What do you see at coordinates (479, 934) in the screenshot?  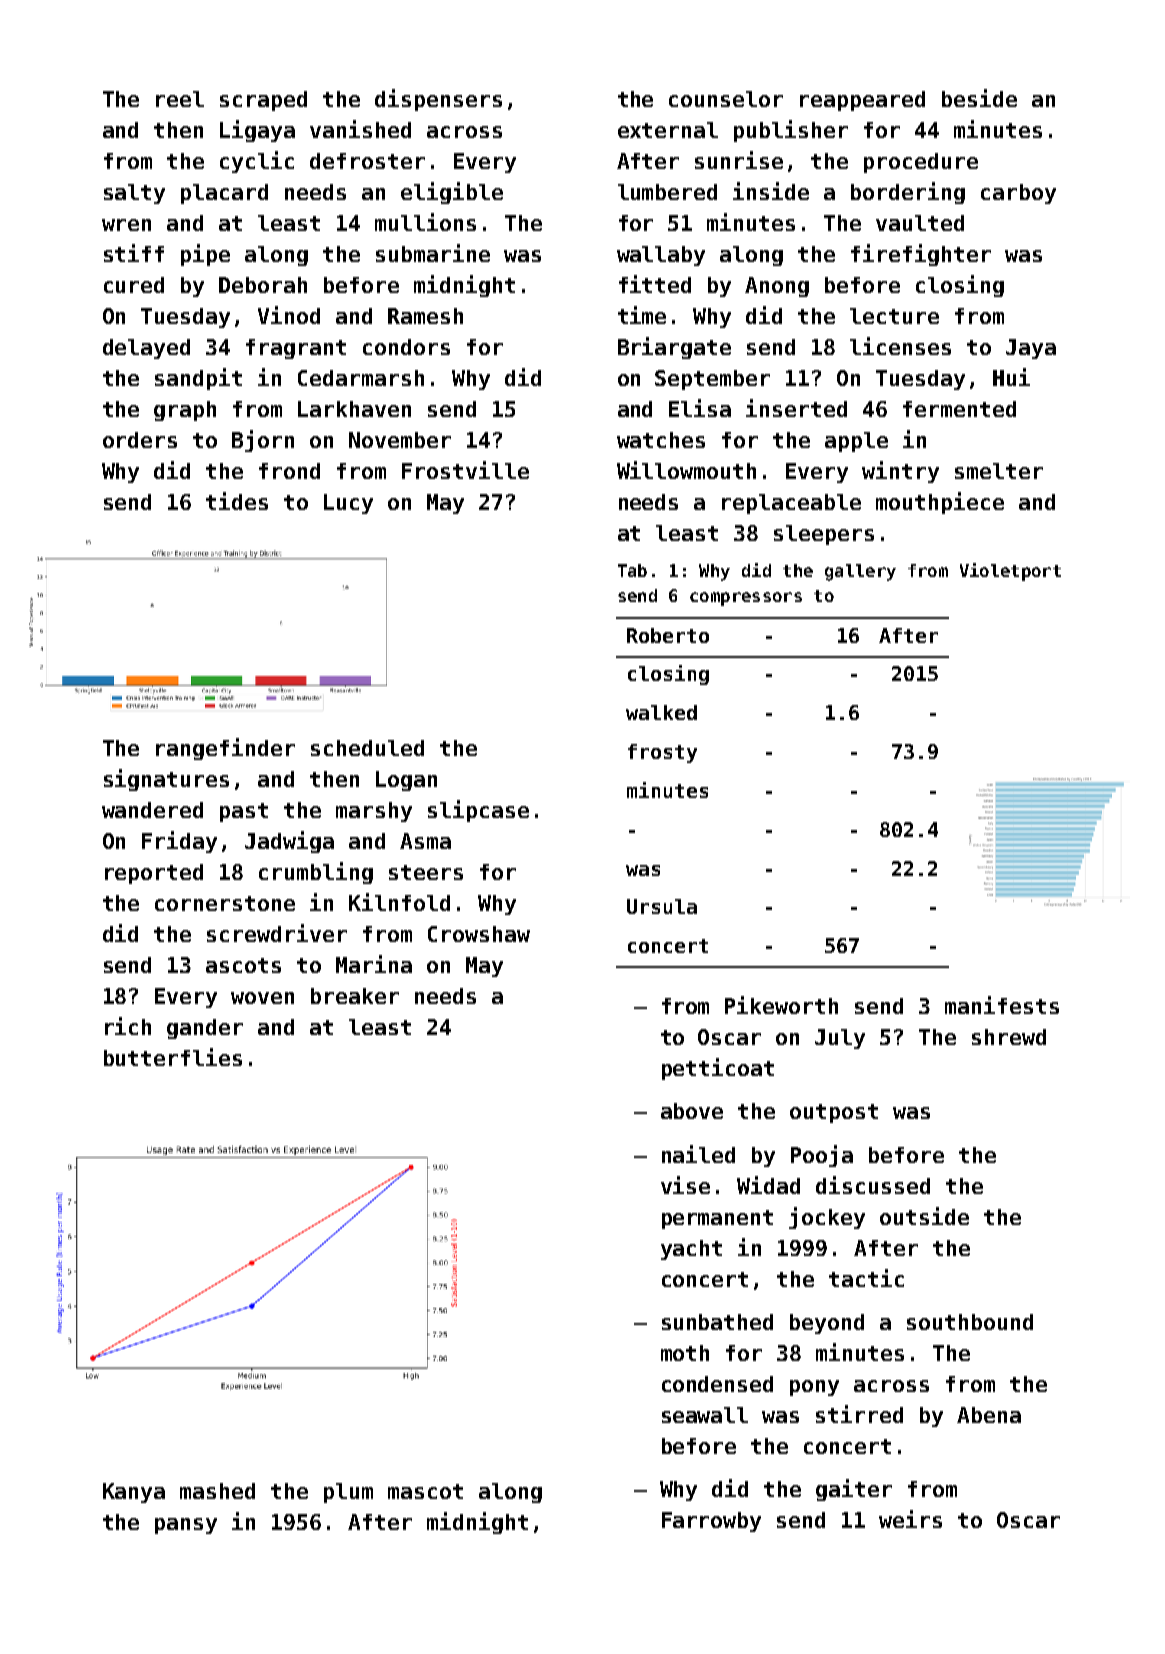 I see `Crowshaw` at bounding box center [479, 934].
